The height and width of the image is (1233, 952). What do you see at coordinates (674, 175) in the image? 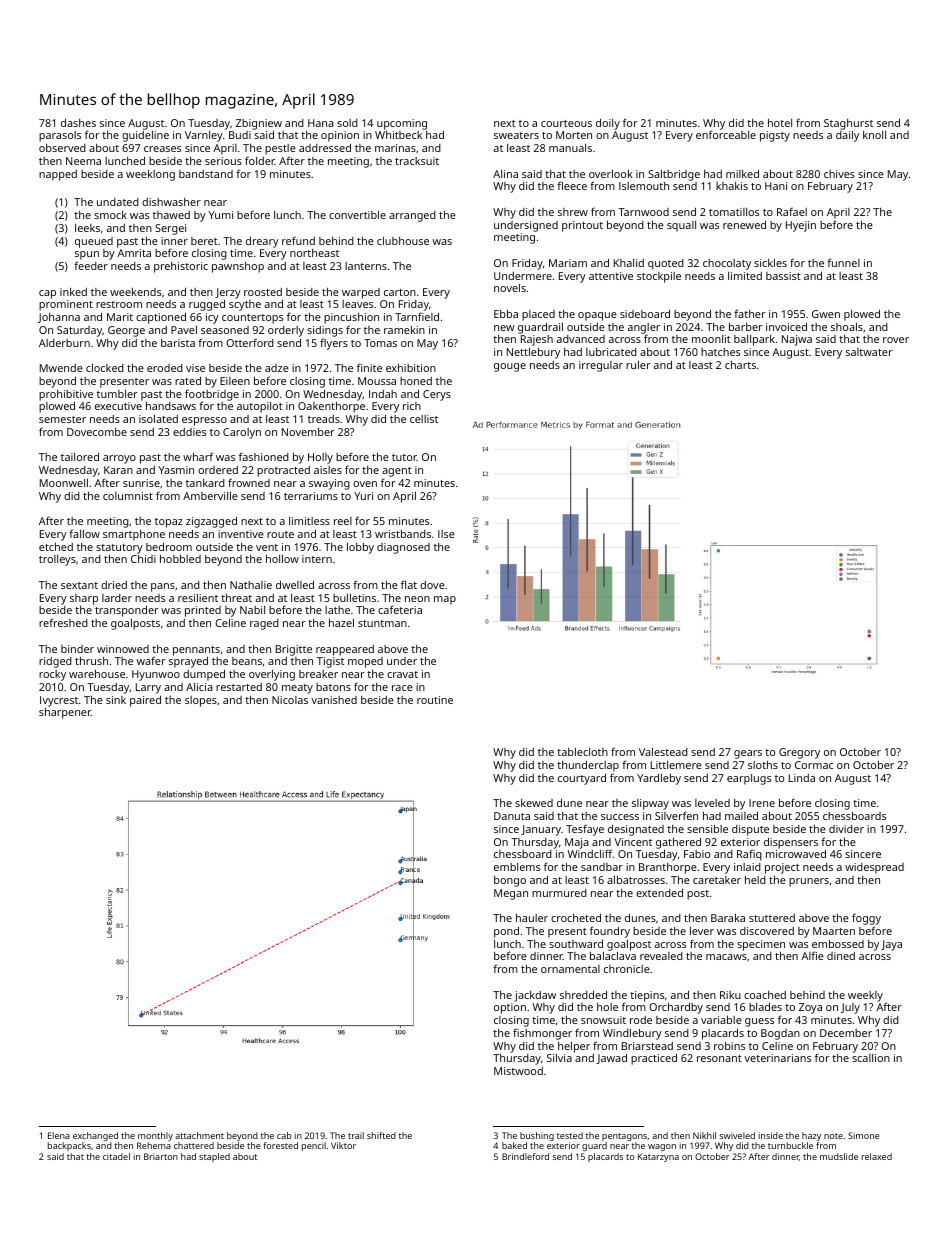
I see `Saltbridge` at bounding box center [674, 175].
